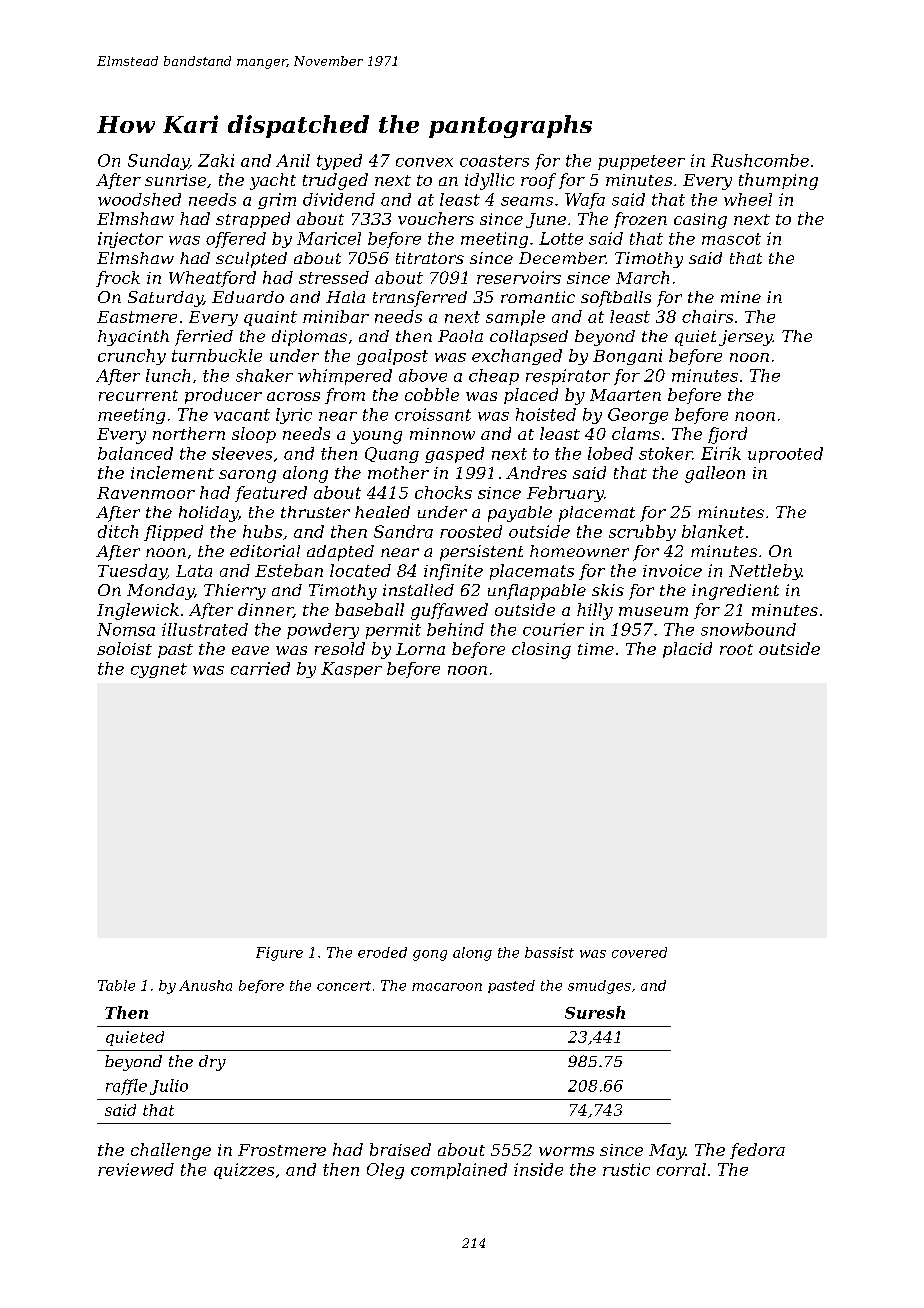 This screenshot has height=1308, width=924. I want to click on editorial, so click(265, 551).
